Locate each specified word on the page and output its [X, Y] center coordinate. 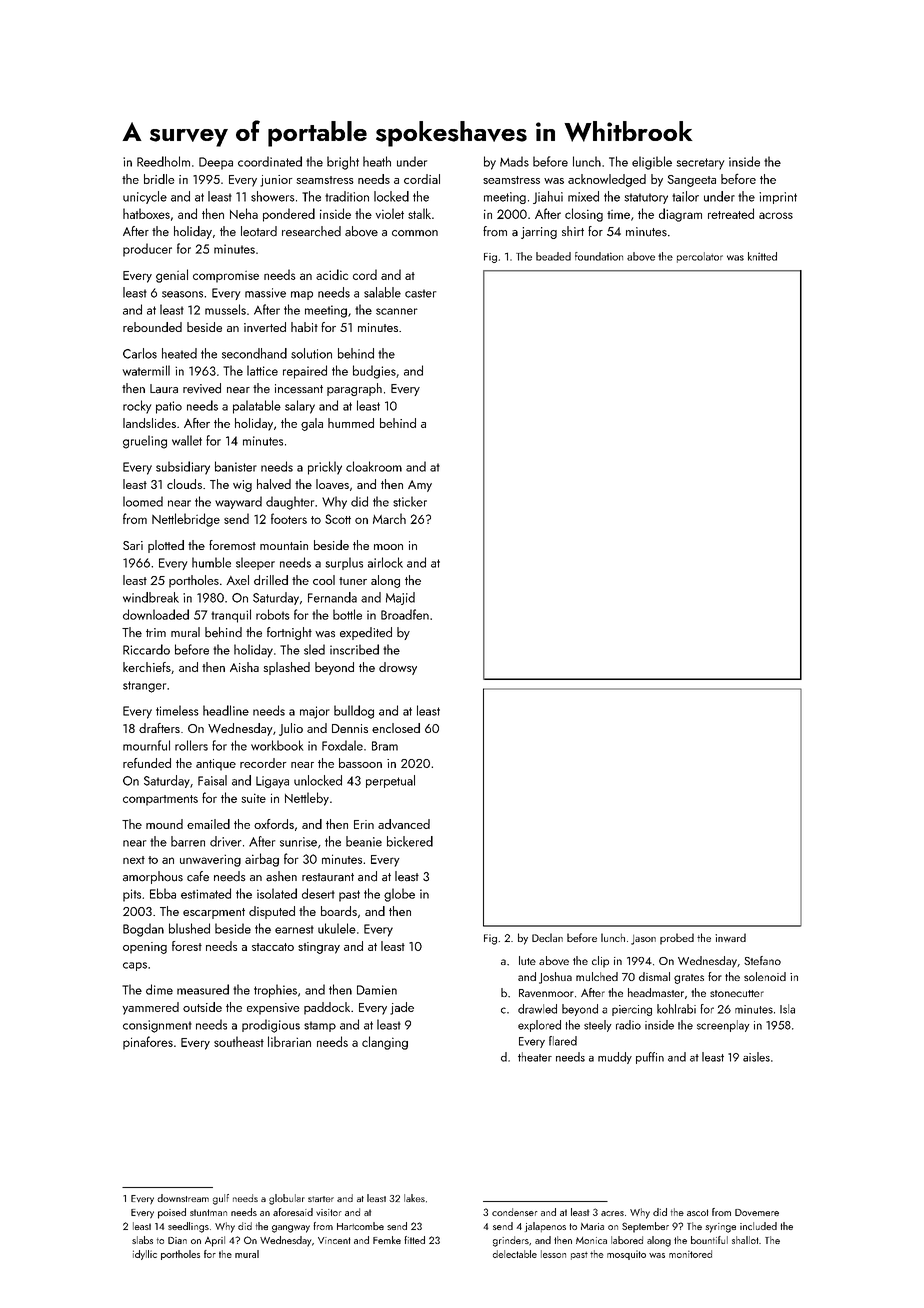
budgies [374, 372]
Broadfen [405, 614]
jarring [539, 233]
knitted [762, 256]
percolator [700, 257]
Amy [420, 486]
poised [172, 1213]
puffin [650, 1058]
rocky [137, 407]
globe [399, 895]
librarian [289, 1041]
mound [164, 824]
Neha [244, 213]
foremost [232, 545]
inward [730, 937]
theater [535, 1057]
